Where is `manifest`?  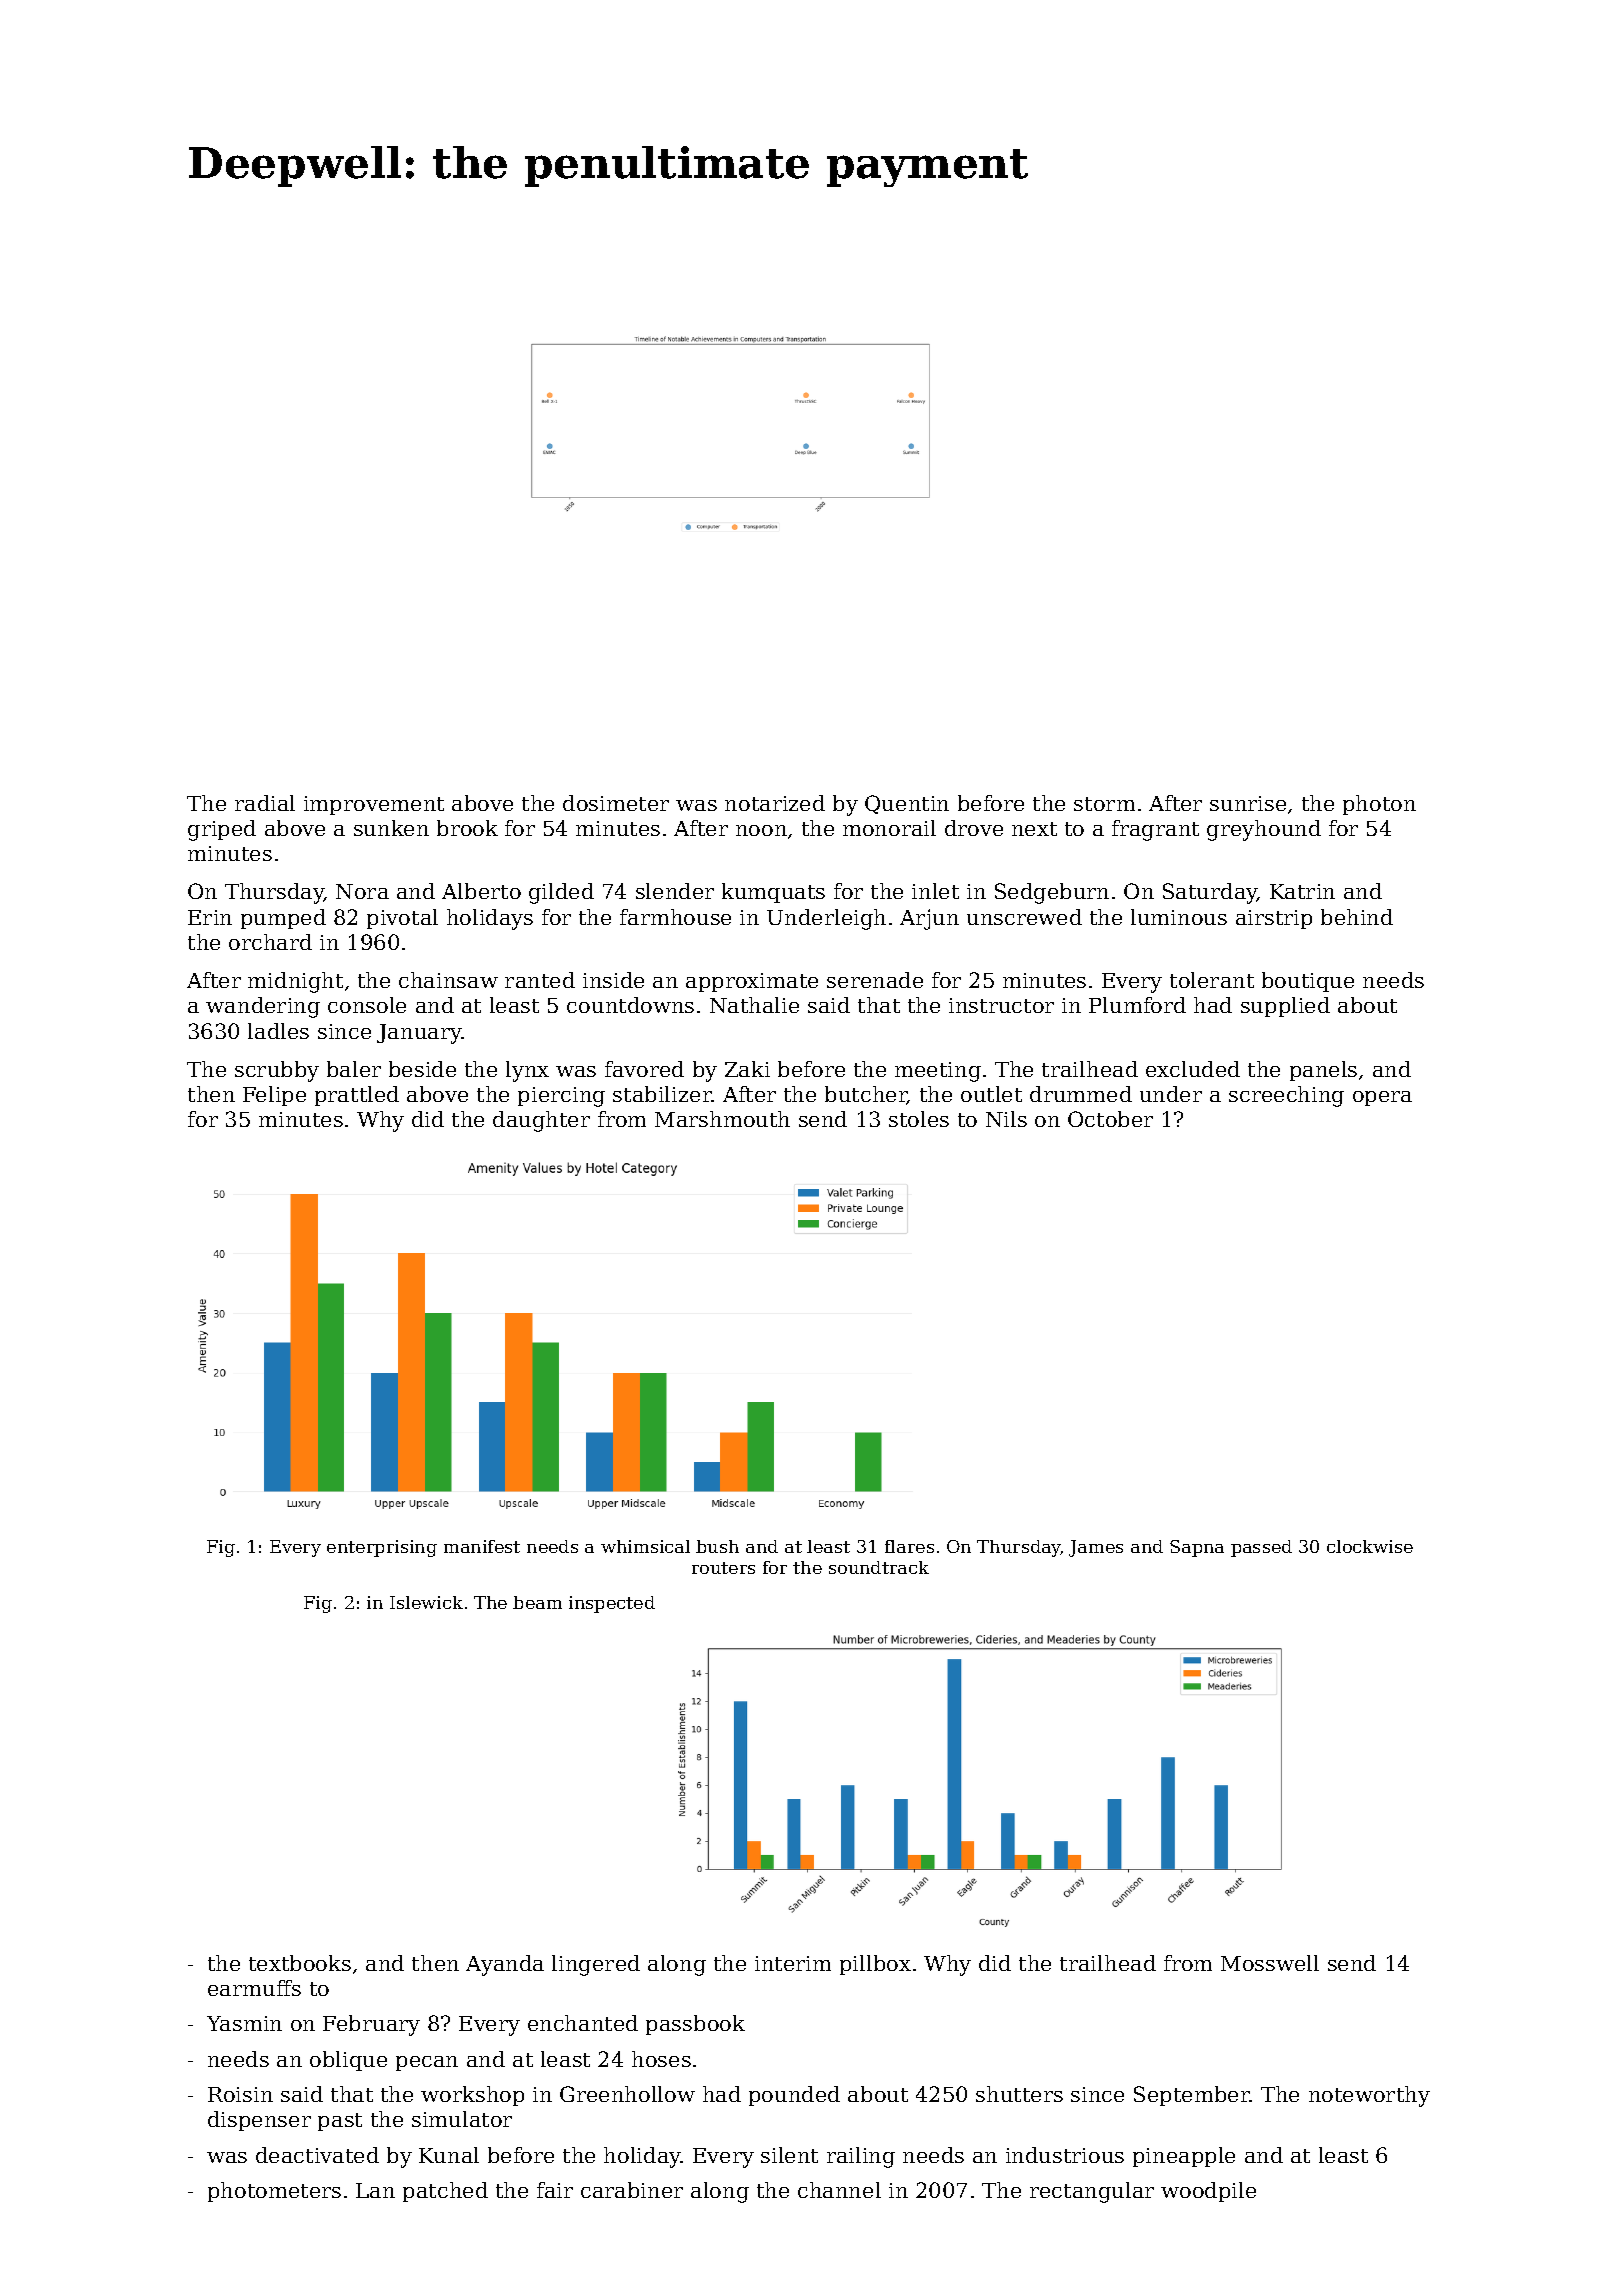 manifest is located at coordinates (482, 1546).
